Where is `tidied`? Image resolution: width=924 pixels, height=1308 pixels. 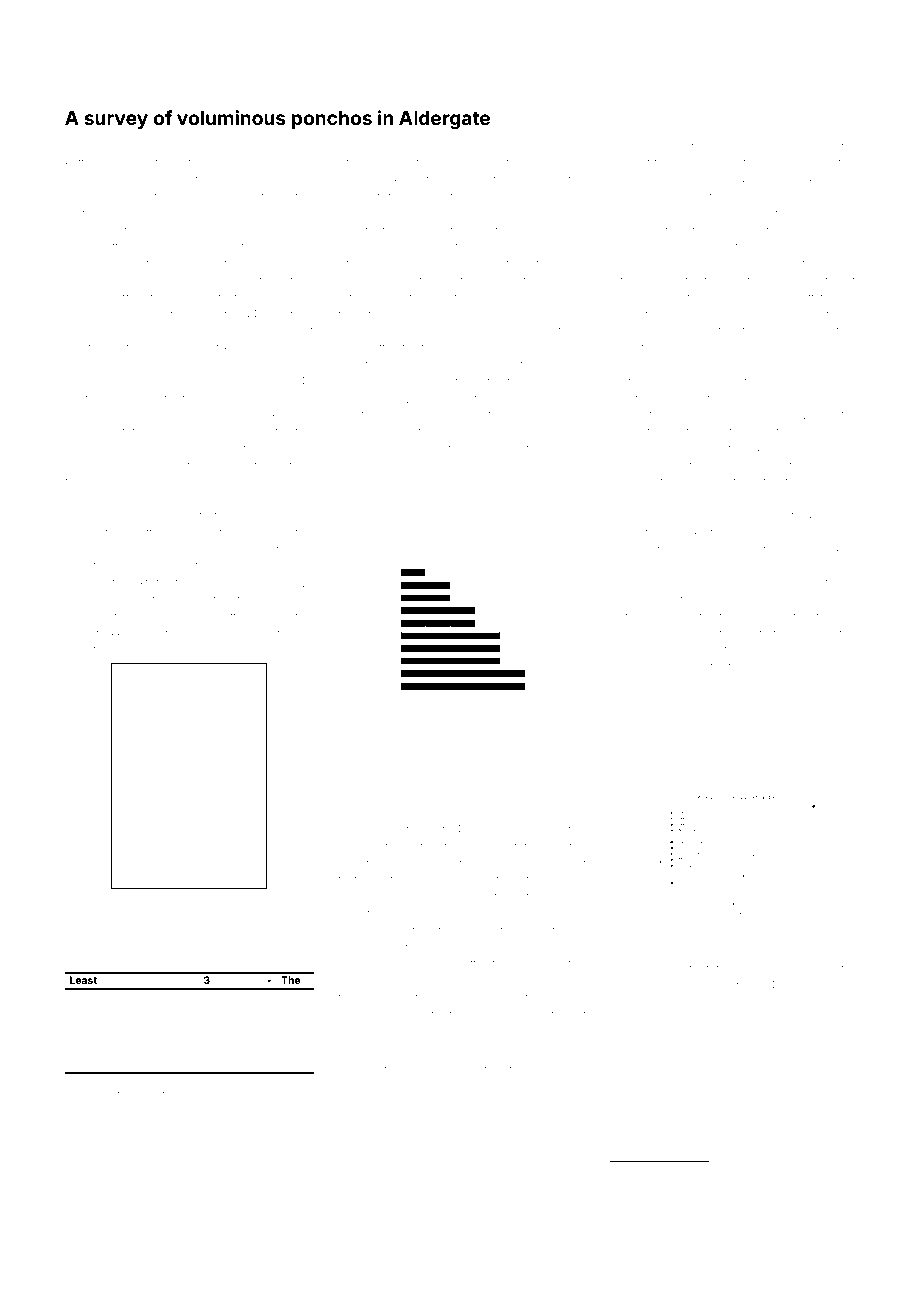 tidied is located at coordinates (399, 1070).
